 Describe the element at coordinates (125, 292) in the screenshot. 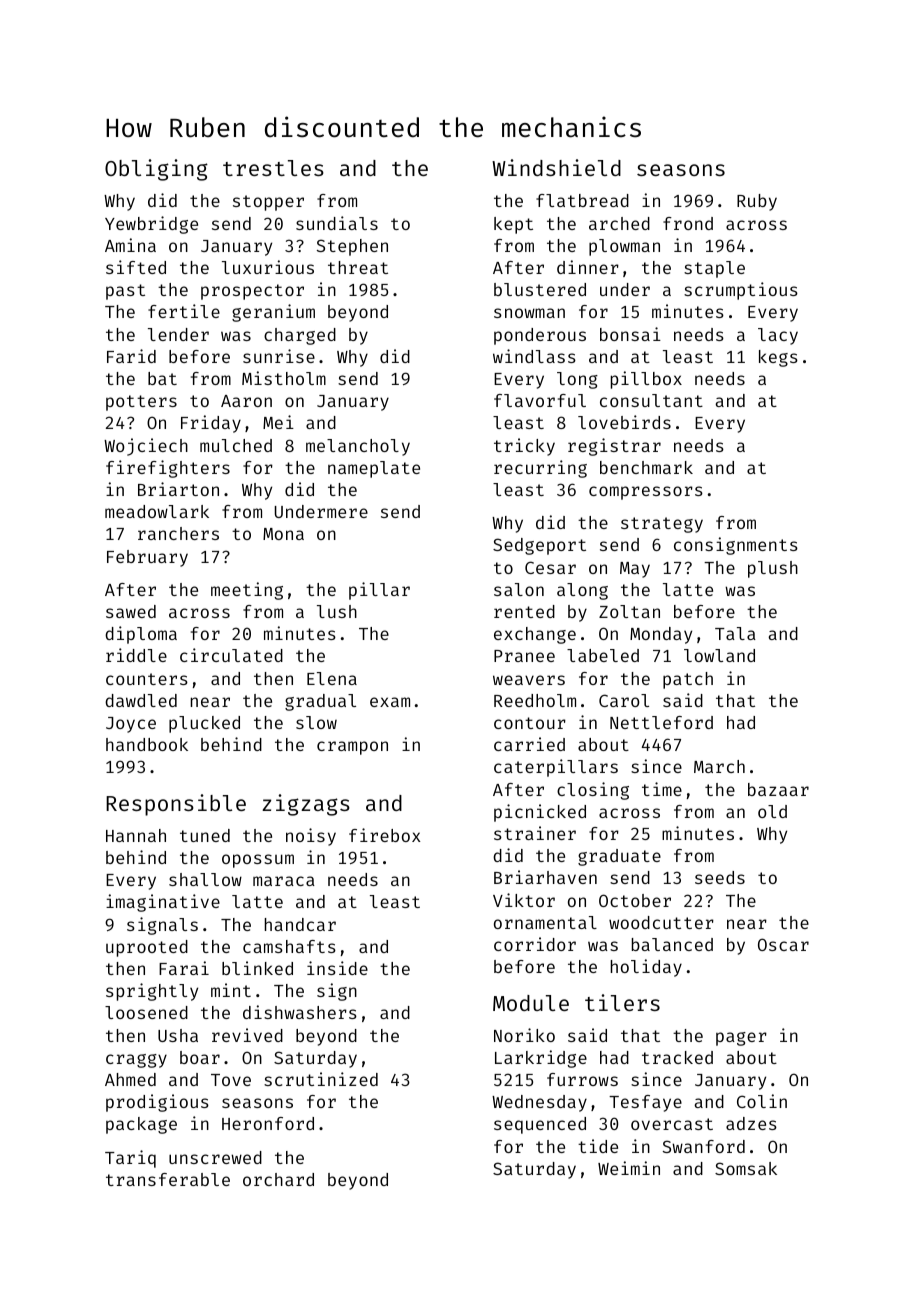

I see `past` at that location.
